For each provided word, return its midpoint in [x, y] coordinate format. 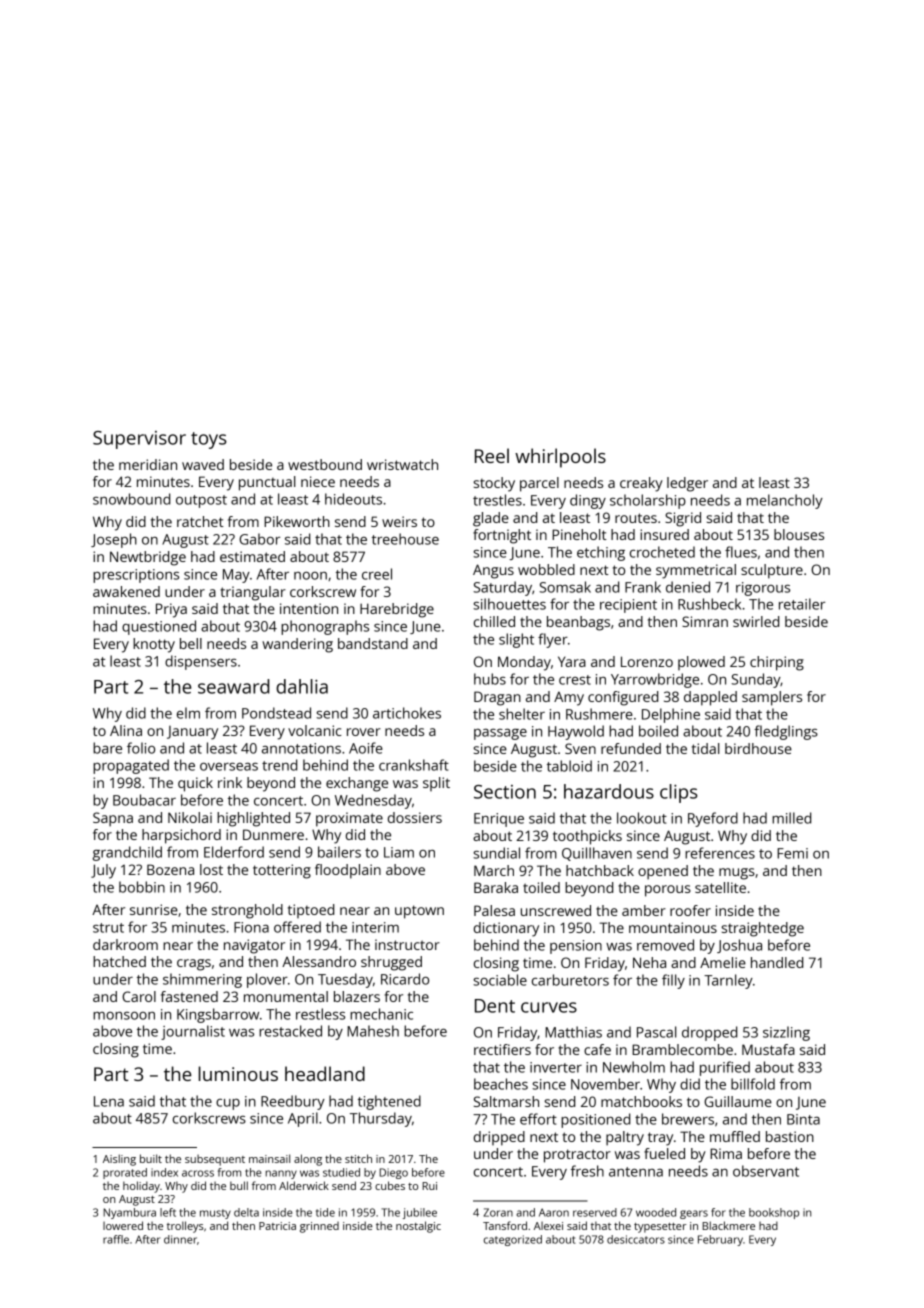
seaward [233, 686]
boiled [658, 731]
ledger [687, 484]
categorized [513, 1240]
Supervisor [139, 440]
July [103, 871]
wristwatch [402, 464]
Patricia [277, 1226]
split [436, 784]
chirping [777, 663]
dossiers [415, 817]
